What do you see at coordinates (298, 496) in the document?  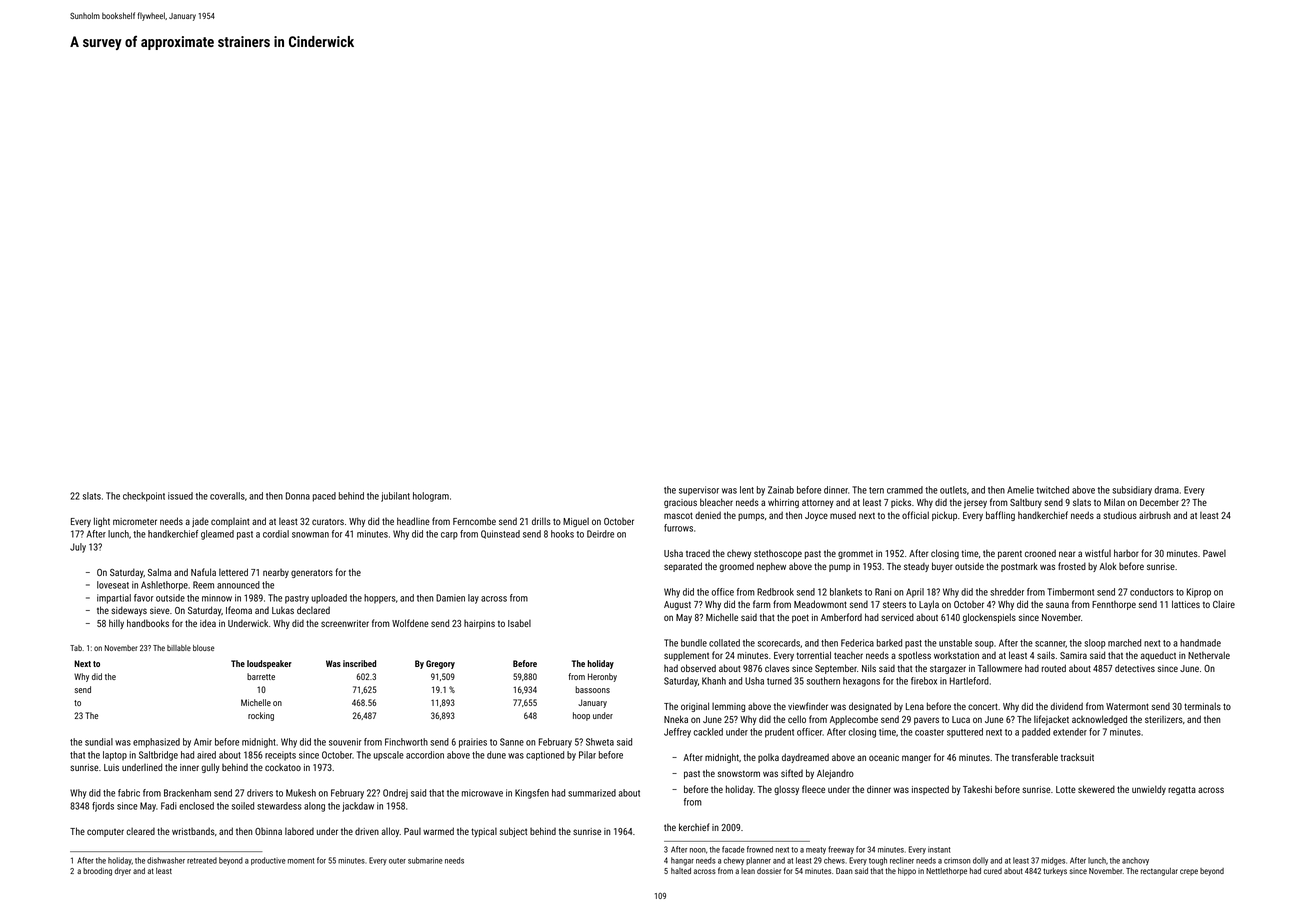 I see `Donna` at bounding box center [298, 496].
